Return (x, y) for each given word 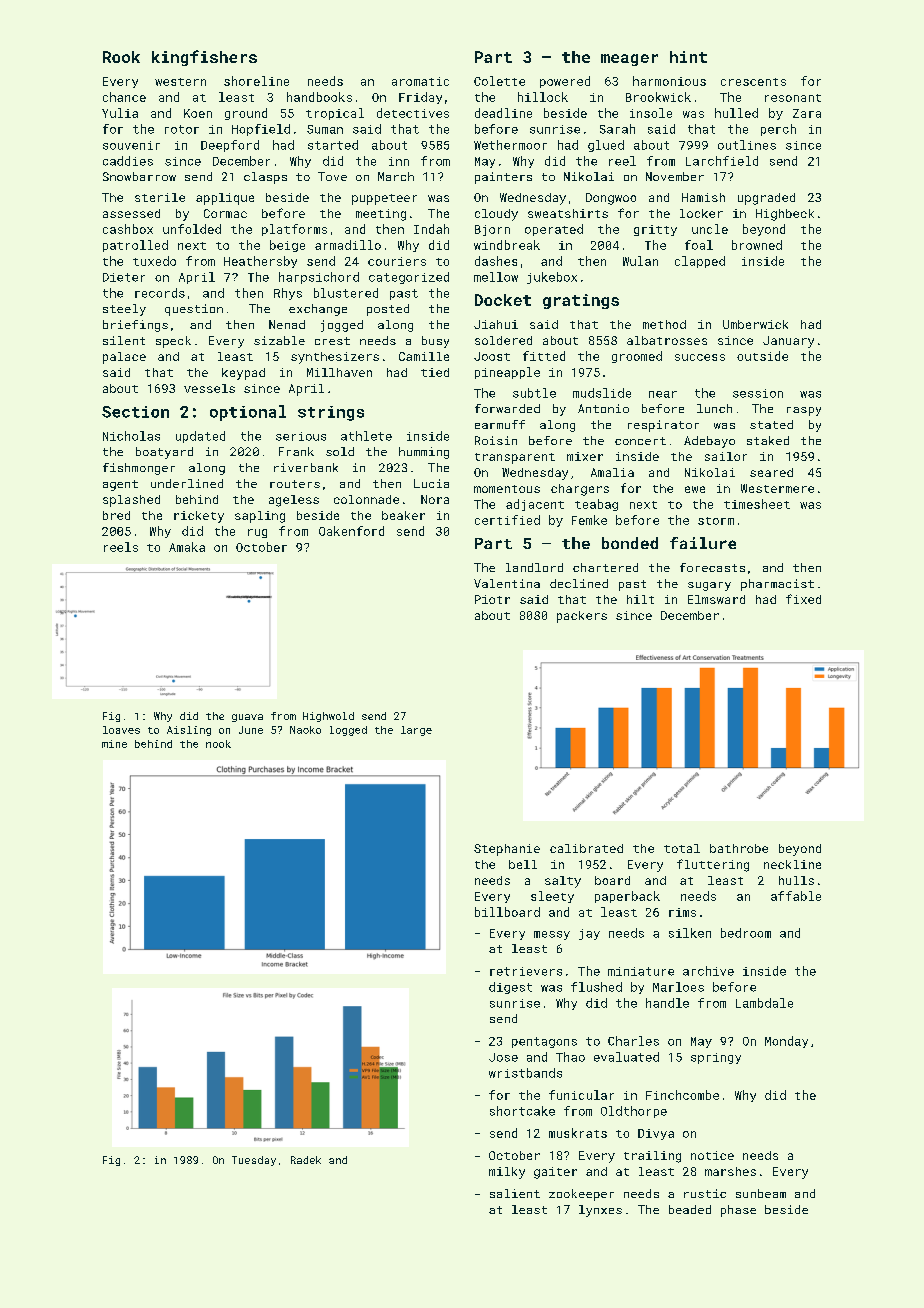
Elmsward (716, 599)
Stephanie (507, 850)
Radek (306, 1160)
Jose (503, 1057)
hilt (640, 599)
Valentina (507, 583)
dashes (496, 261)
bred (116, 515)
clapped (700, 262)
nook (218, 744)
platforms (294, 230)
